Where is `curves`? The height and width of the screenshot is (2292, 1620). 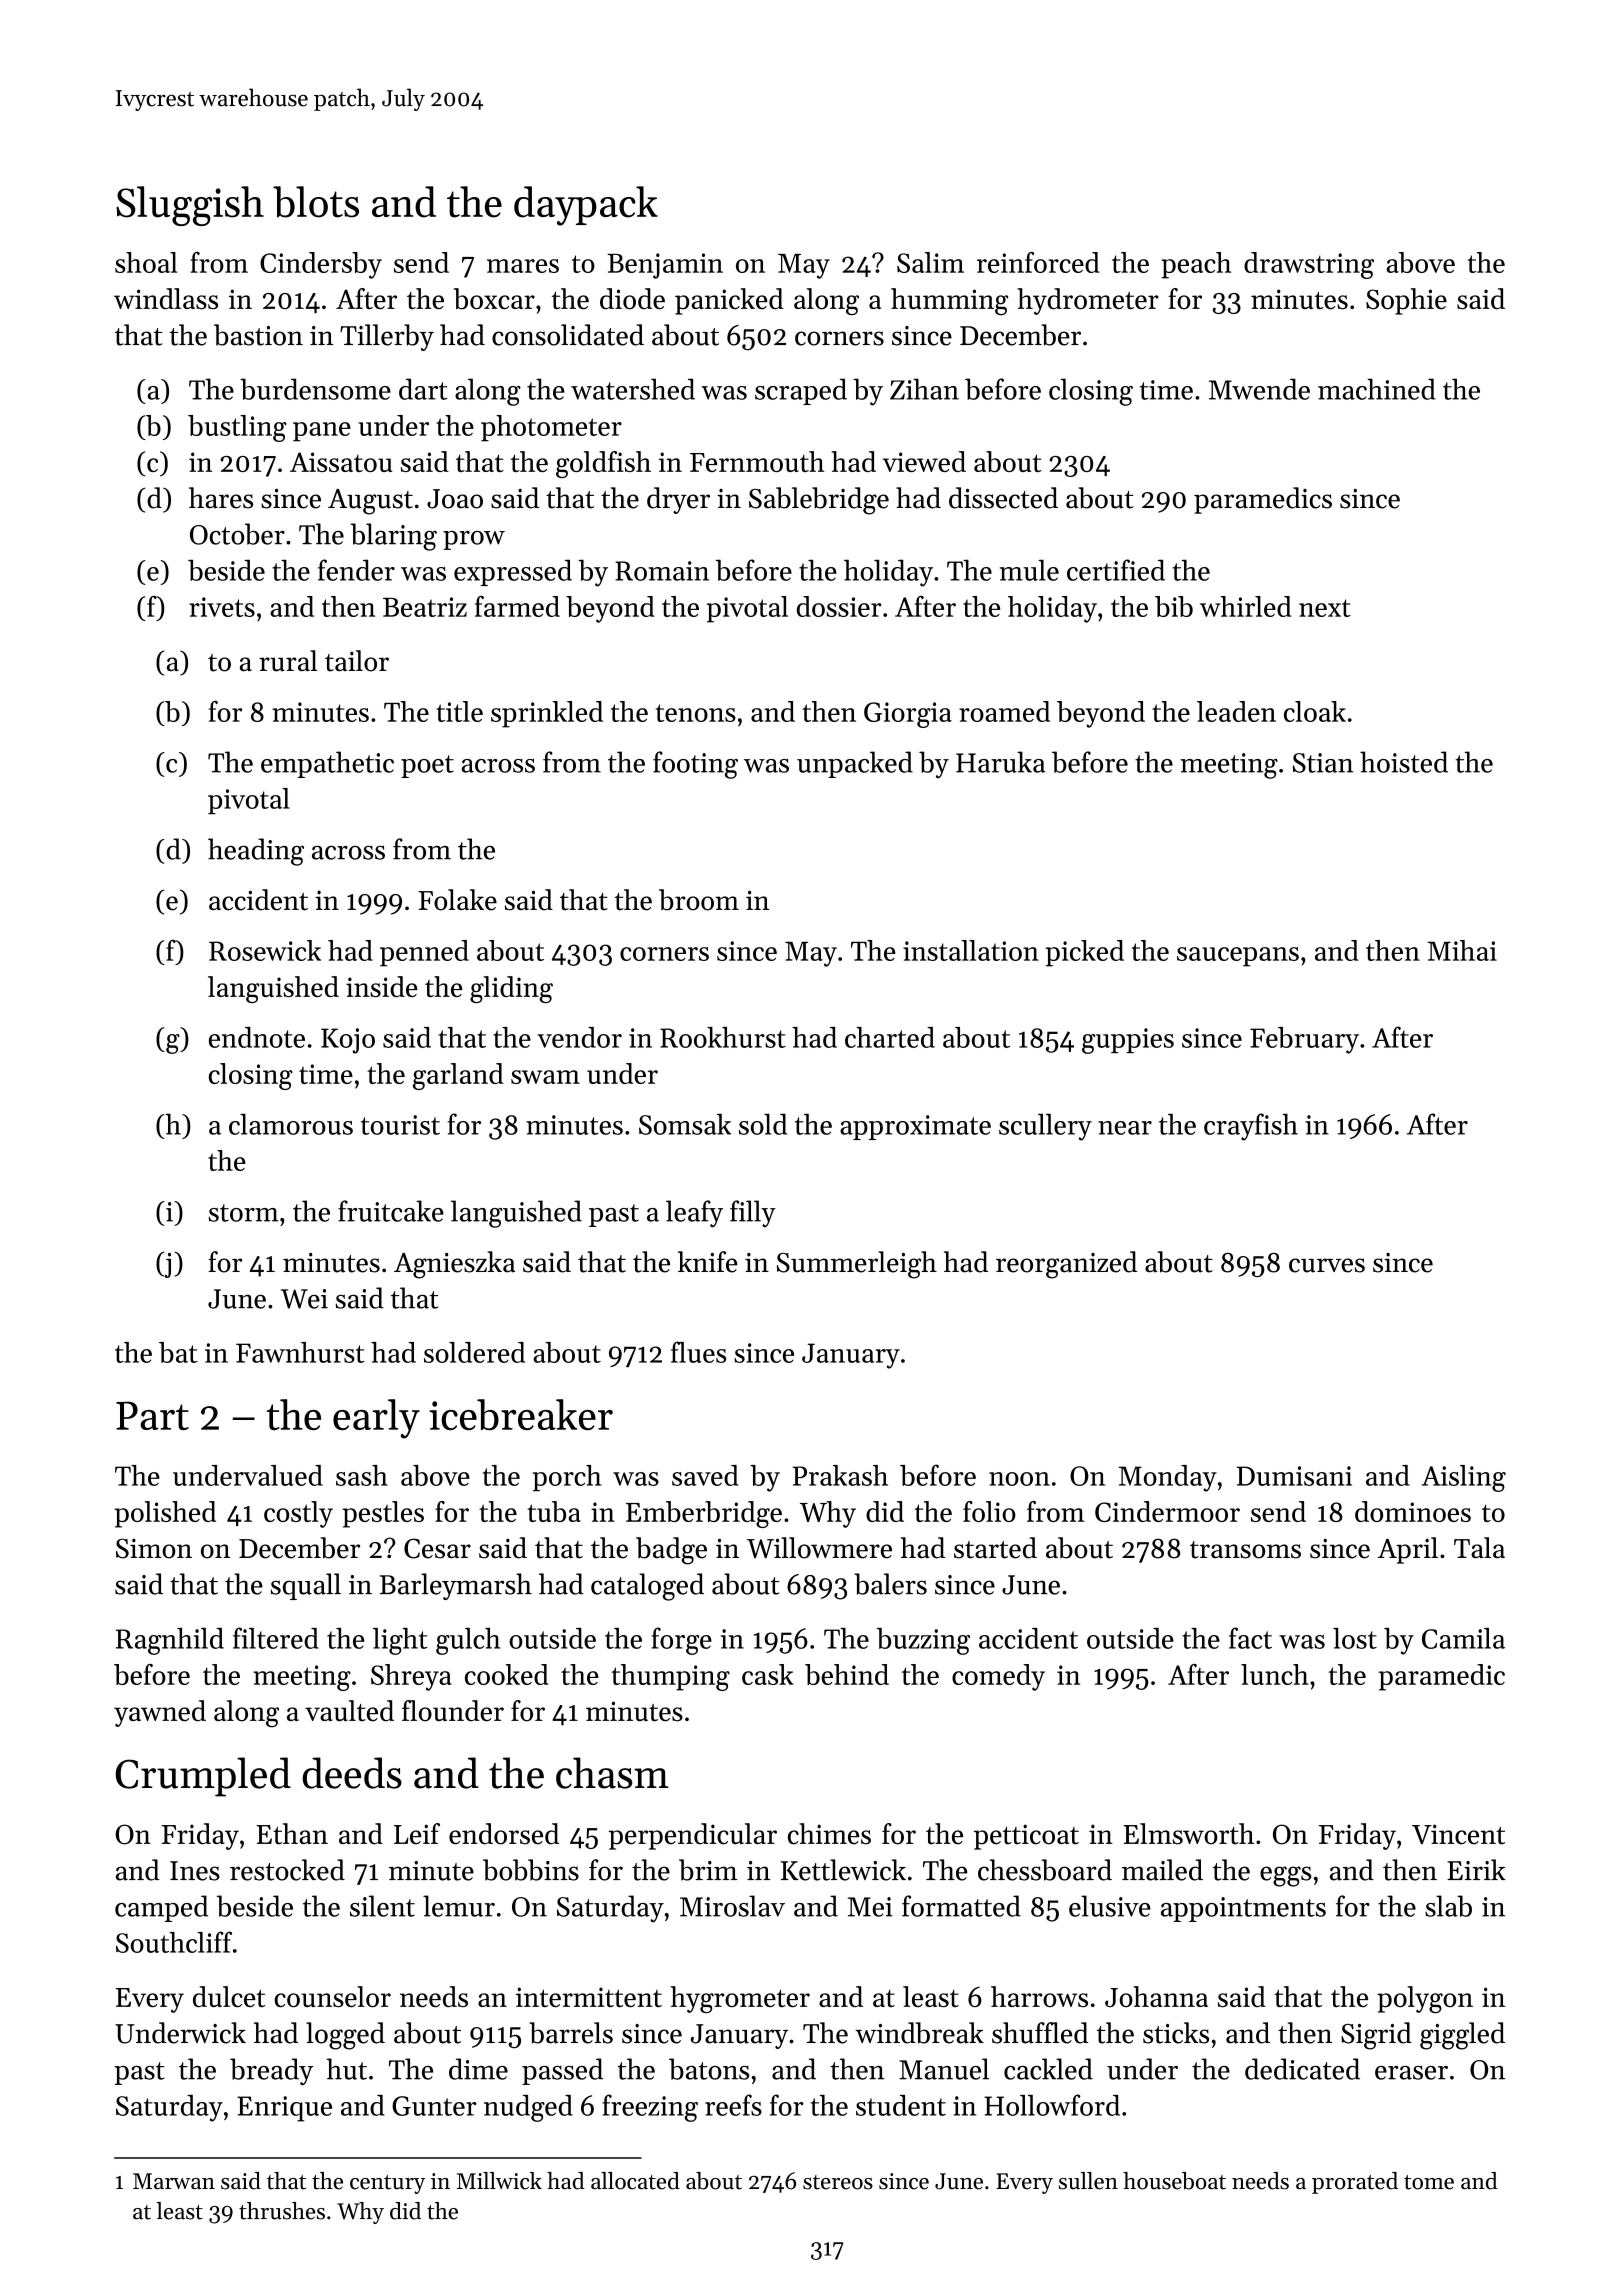
curves is located at coordinates (1327, 1265).
